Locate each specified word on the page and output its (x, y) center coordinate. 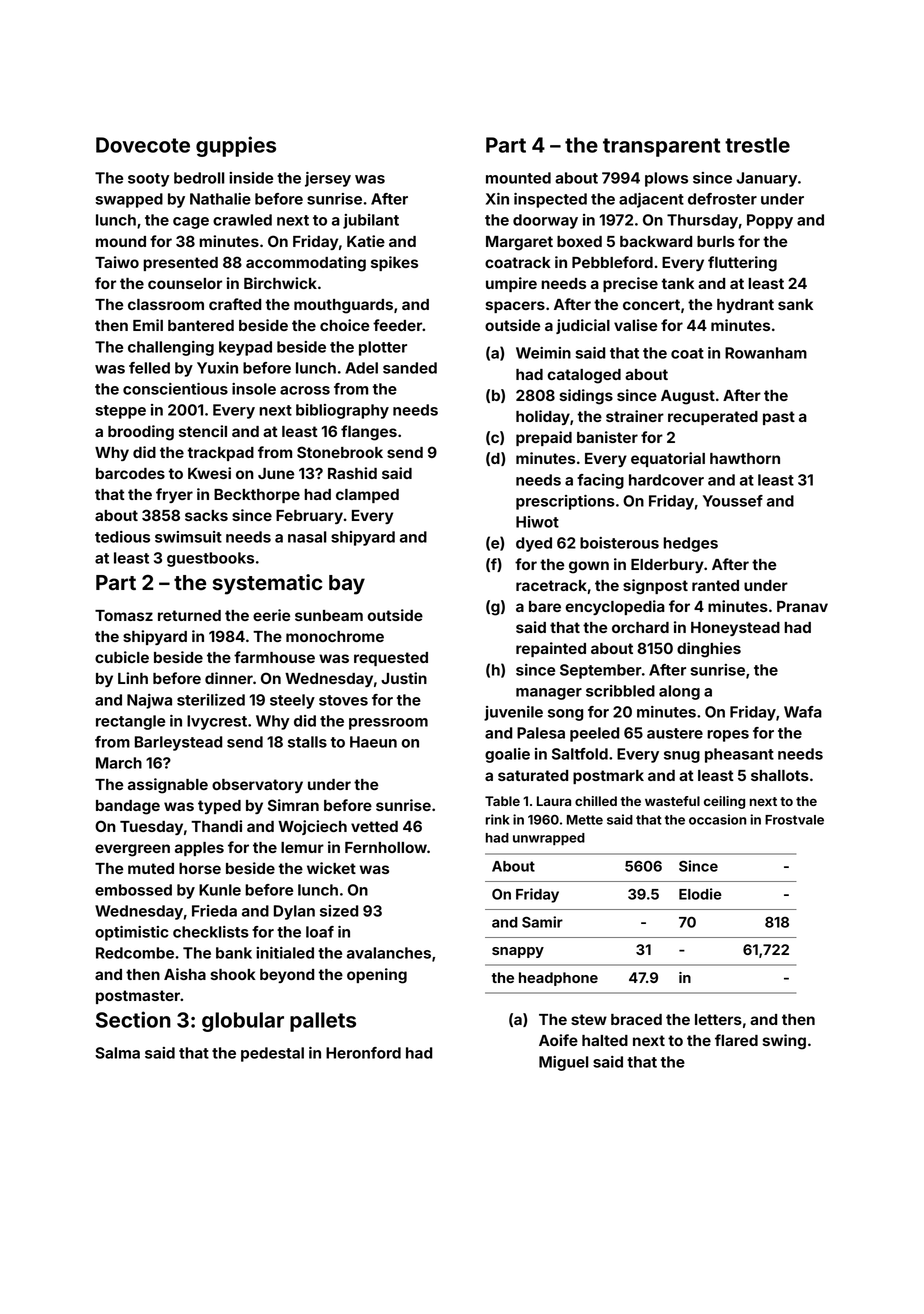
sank (795, 304)
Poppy (770, 221)
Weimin (543, 353)
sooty (149, 180)
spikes (394, 263)
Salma (117, 1053)
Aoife (558, 1040)
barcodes (130, 473)
